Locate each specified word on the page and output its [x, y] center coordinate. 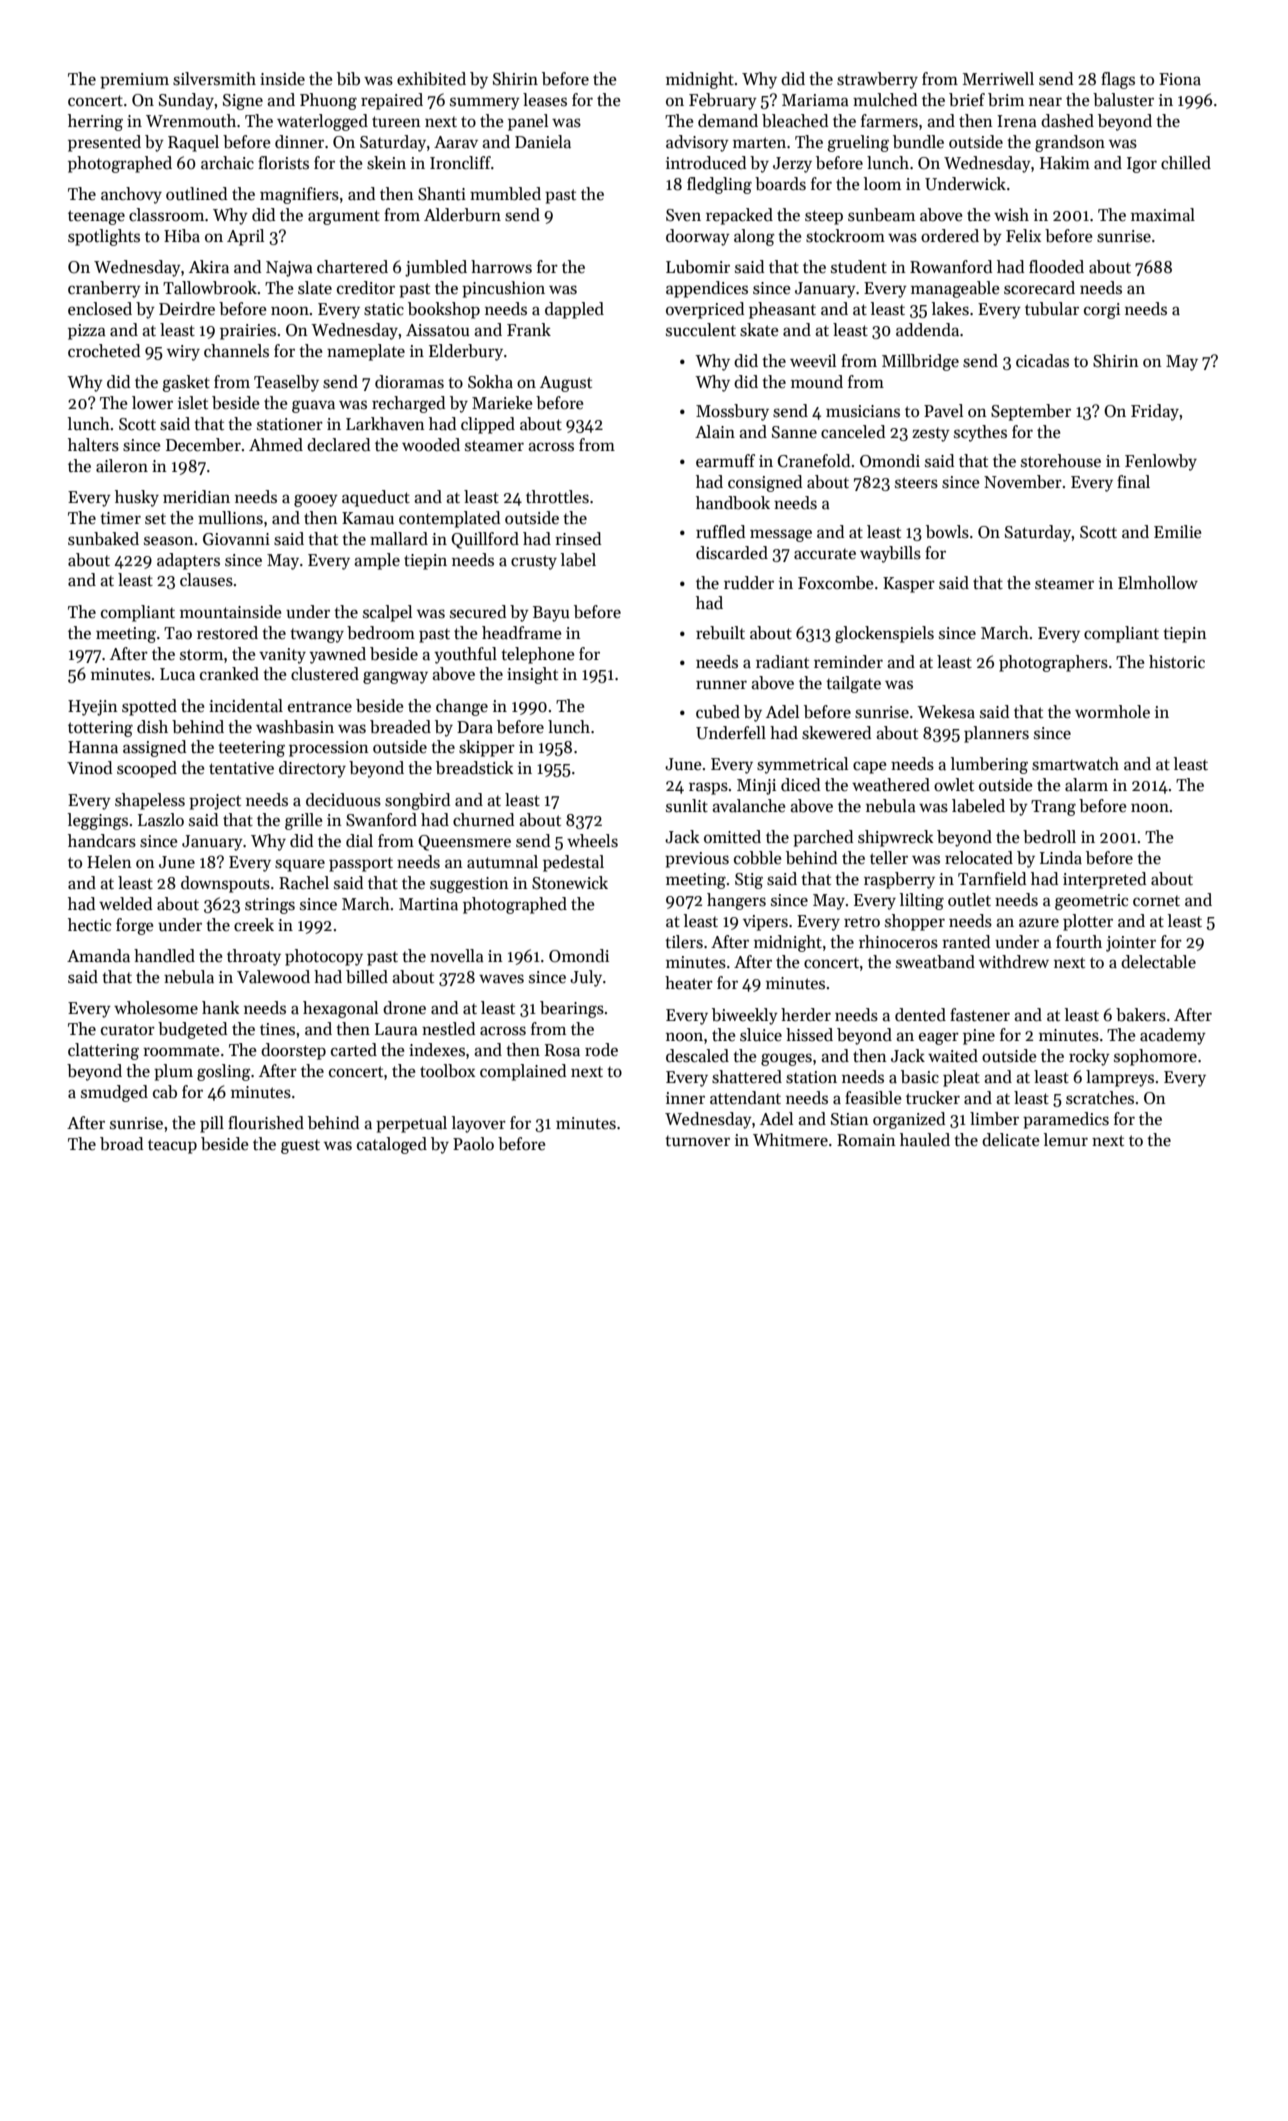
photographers [1053, 663]
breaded [400, 727]
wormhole [1112, 712]
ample [377, 561]
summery [485, 103]
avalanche [748, 806]
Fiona [1180, 79]
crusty [534, 562]
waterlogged [322, 122]
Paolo [473, 1144]
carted [354, 1050]
